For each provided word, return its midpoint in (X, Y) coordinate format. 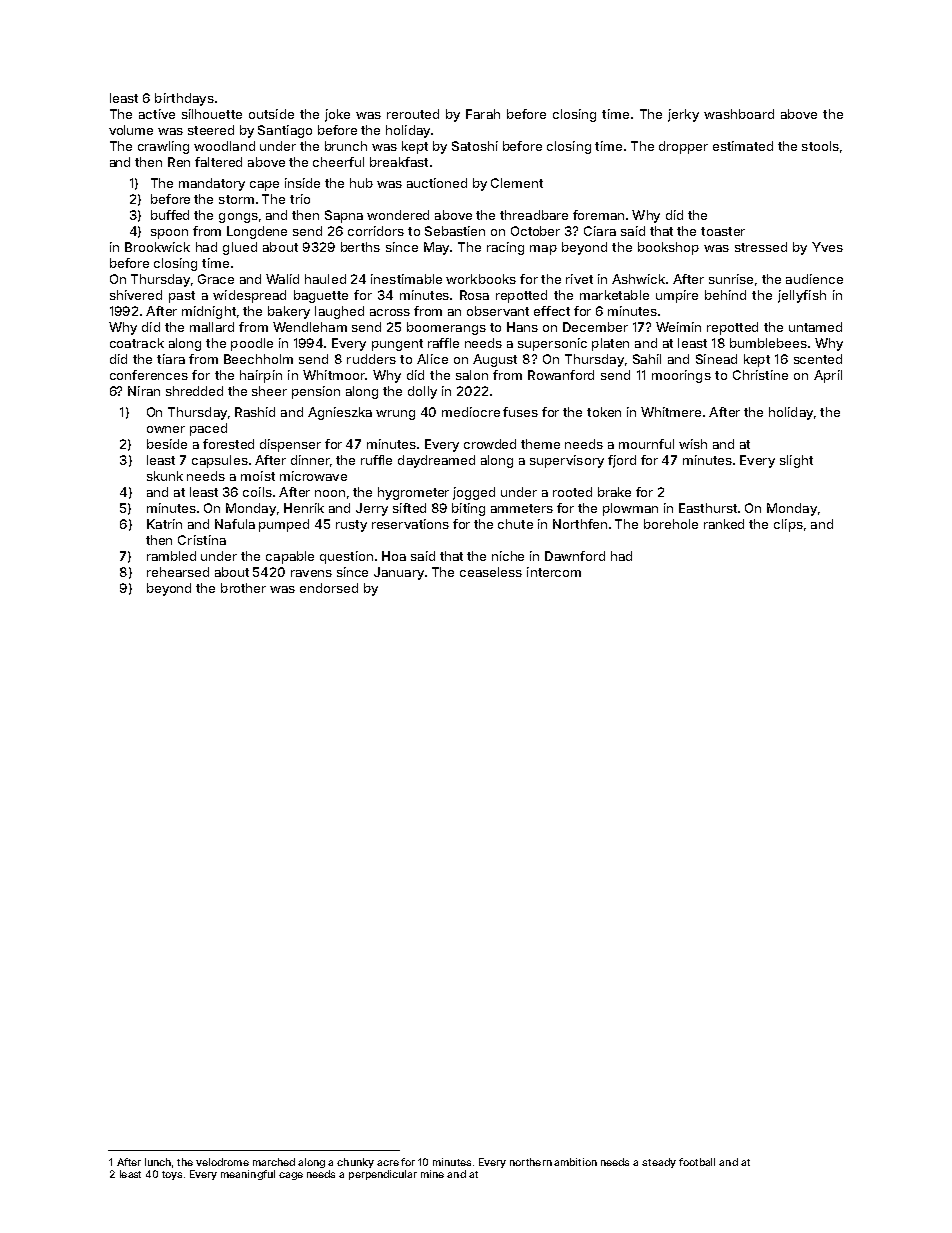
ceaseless (491, 572)
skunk (165, 476)
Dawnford (575, 556)
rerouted (413, 114)
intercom (554, 572)
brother (243, 588)
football (697, 1162)
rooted (572, 492)
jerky (683, 115)
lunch (158, 1162)
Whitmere (671, 412)
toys (172, 1175)
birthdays (184, 99)
